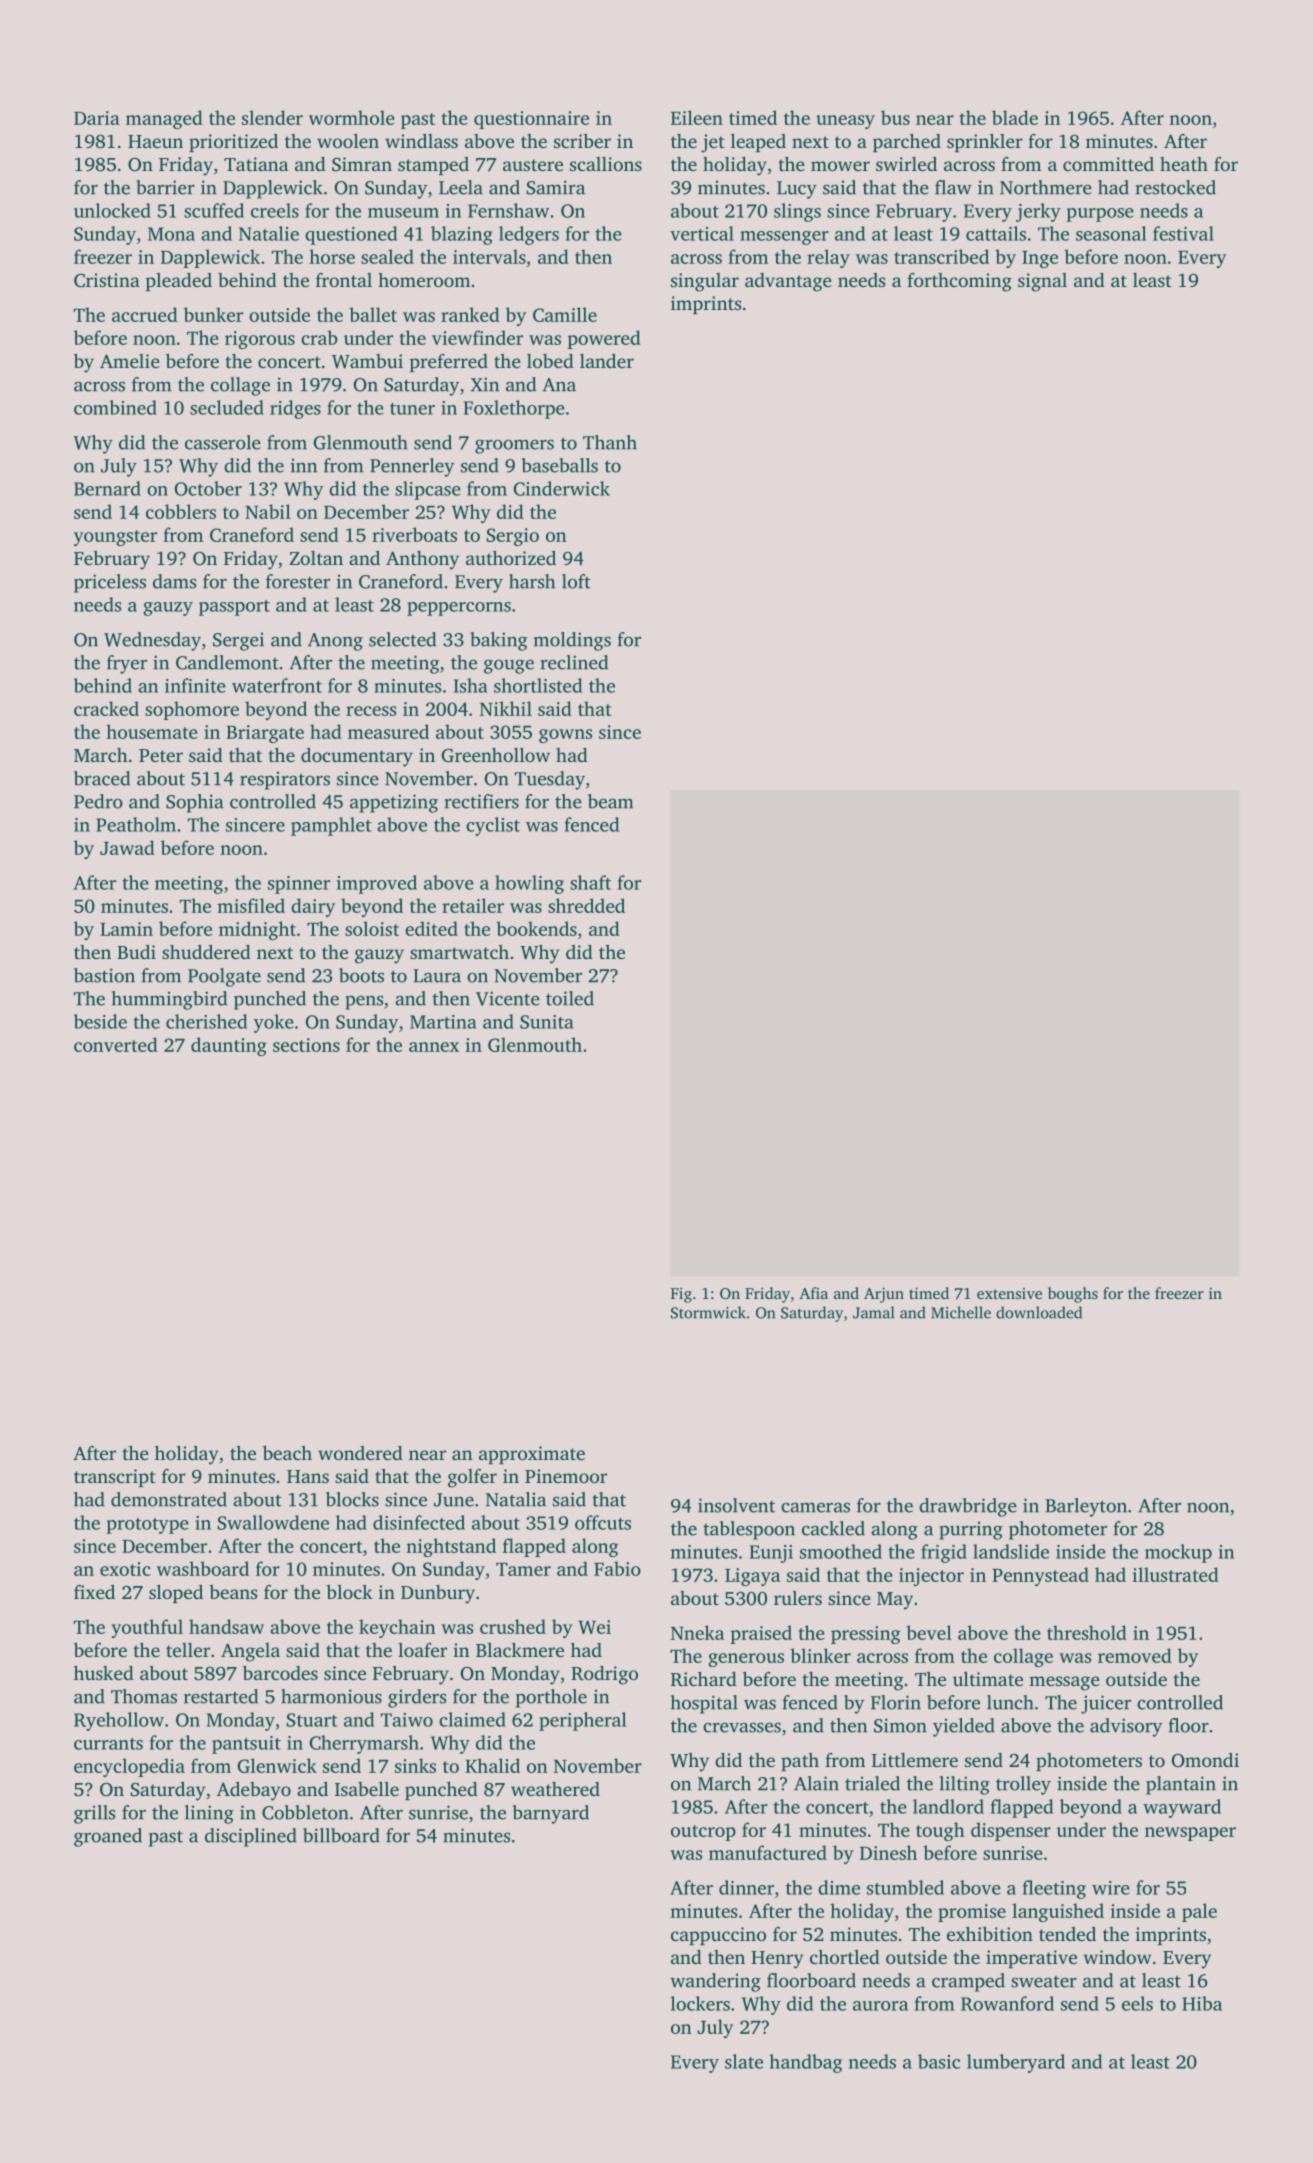  Describe the element at coordinates (1009, 1293) in the image. I see `extensive` at that location.
